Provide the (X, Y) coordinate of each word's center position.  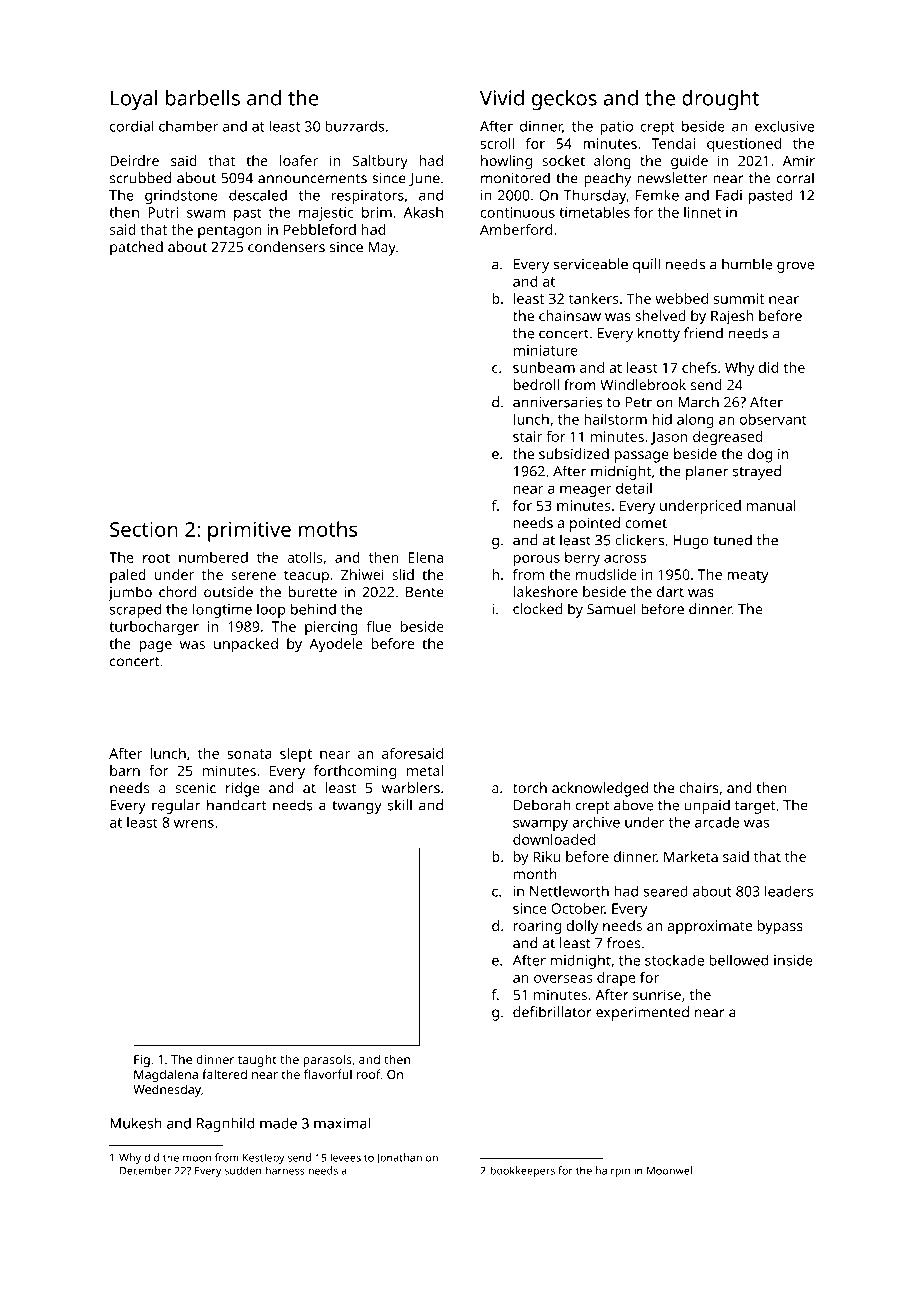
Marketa (691, 856)
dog (760, 455)
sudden (243, 1170)
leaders (789, 891)
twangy (357, 807)
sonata (249, 754)
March (698, 402)
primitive (249, 532)
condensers (286, 247)
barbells (203, 98)
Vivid (502, 98)
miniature (546, 350)
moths (327, 529)
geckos (564, 100)
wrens (194, 824)
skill (400, 805)
